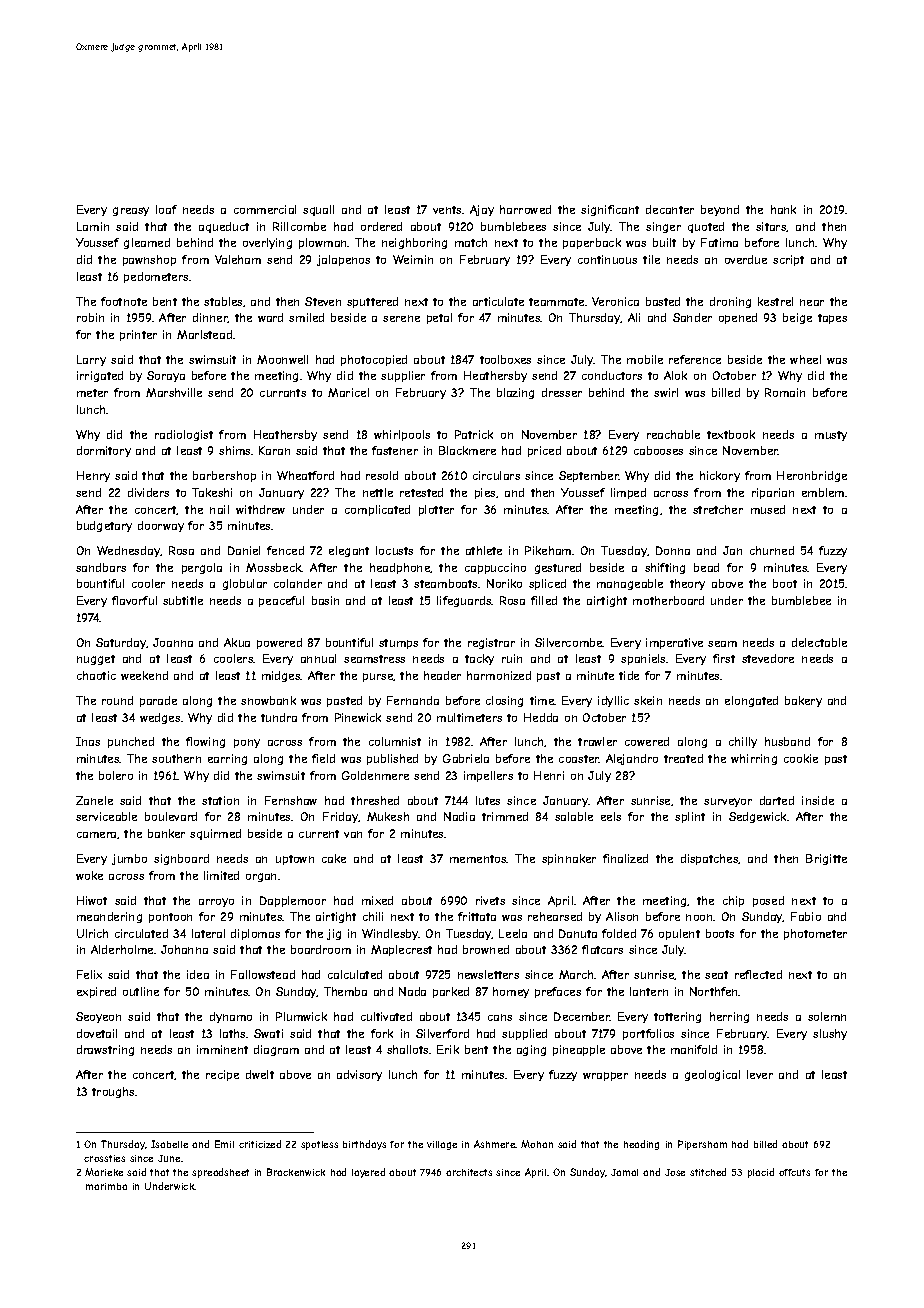  What do you see at coordinates (358, 717) in the screenshot?
I see `Pinewick` at bounding box center [358, 717].
